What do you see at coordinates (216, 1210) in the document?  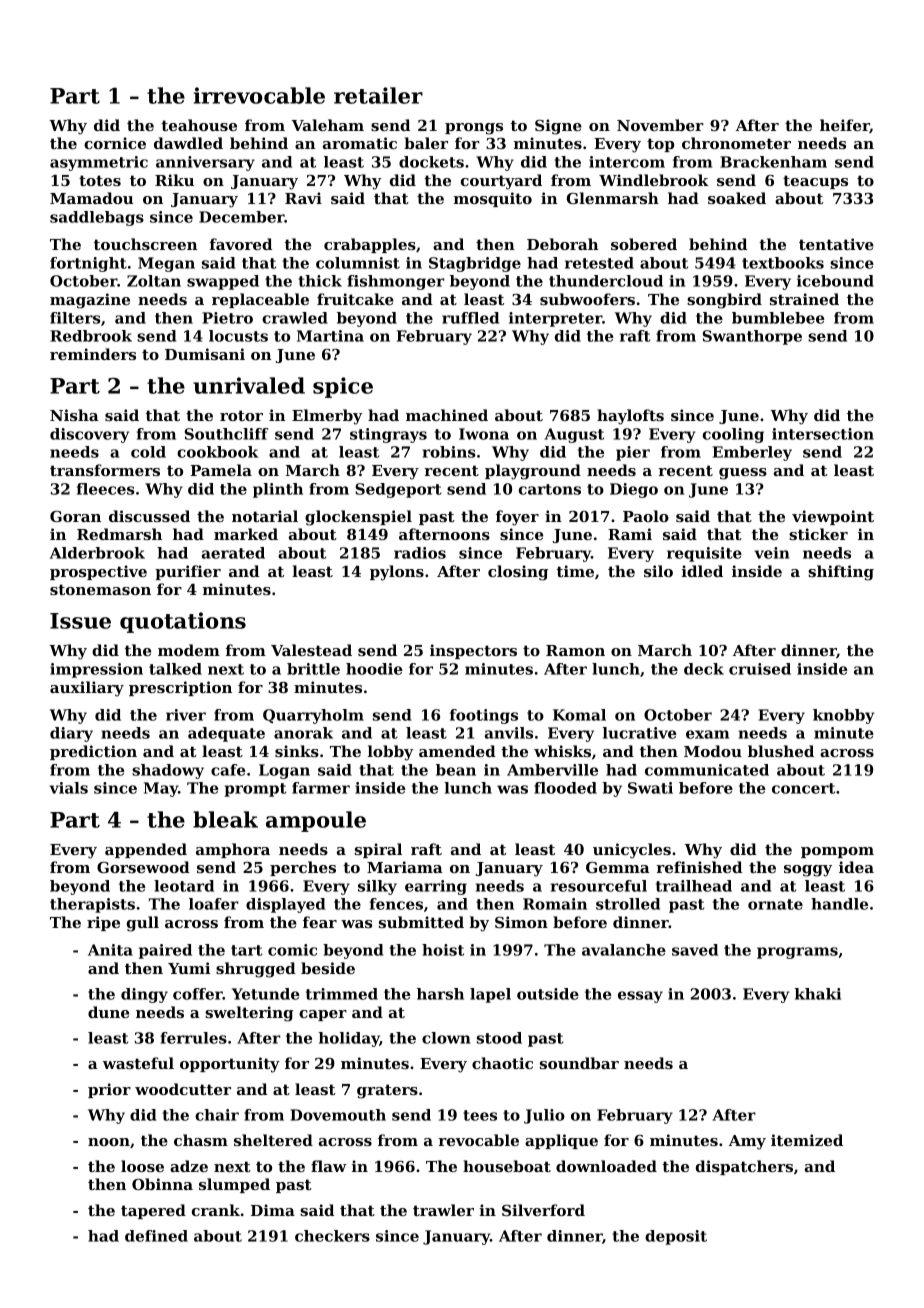 I see `crank` at bounding box center [216, 1210].
